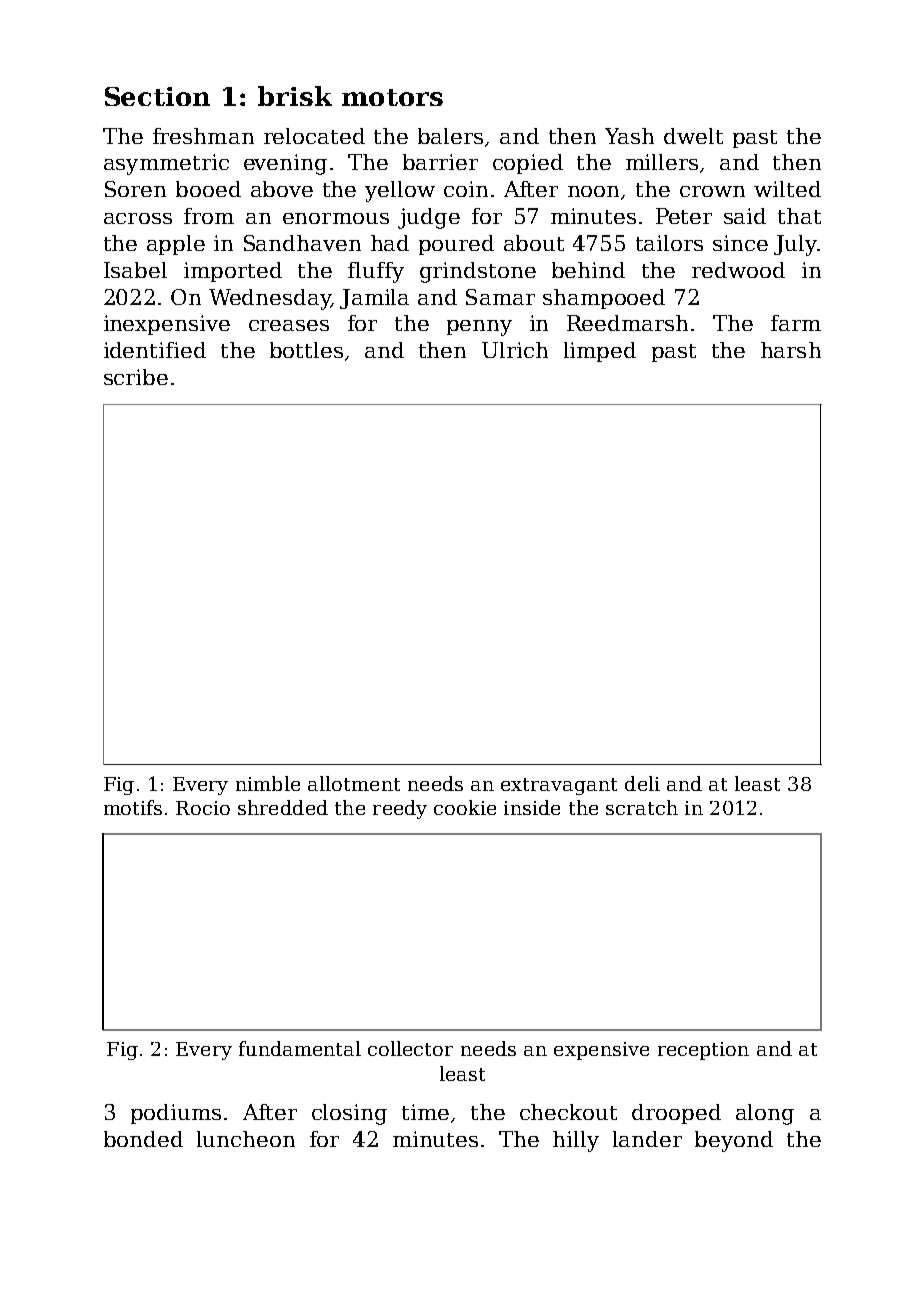  What do you see at coordinates (410, 1048) in the screenshot?
I see `collector` at bounding box center [410, 1048].
